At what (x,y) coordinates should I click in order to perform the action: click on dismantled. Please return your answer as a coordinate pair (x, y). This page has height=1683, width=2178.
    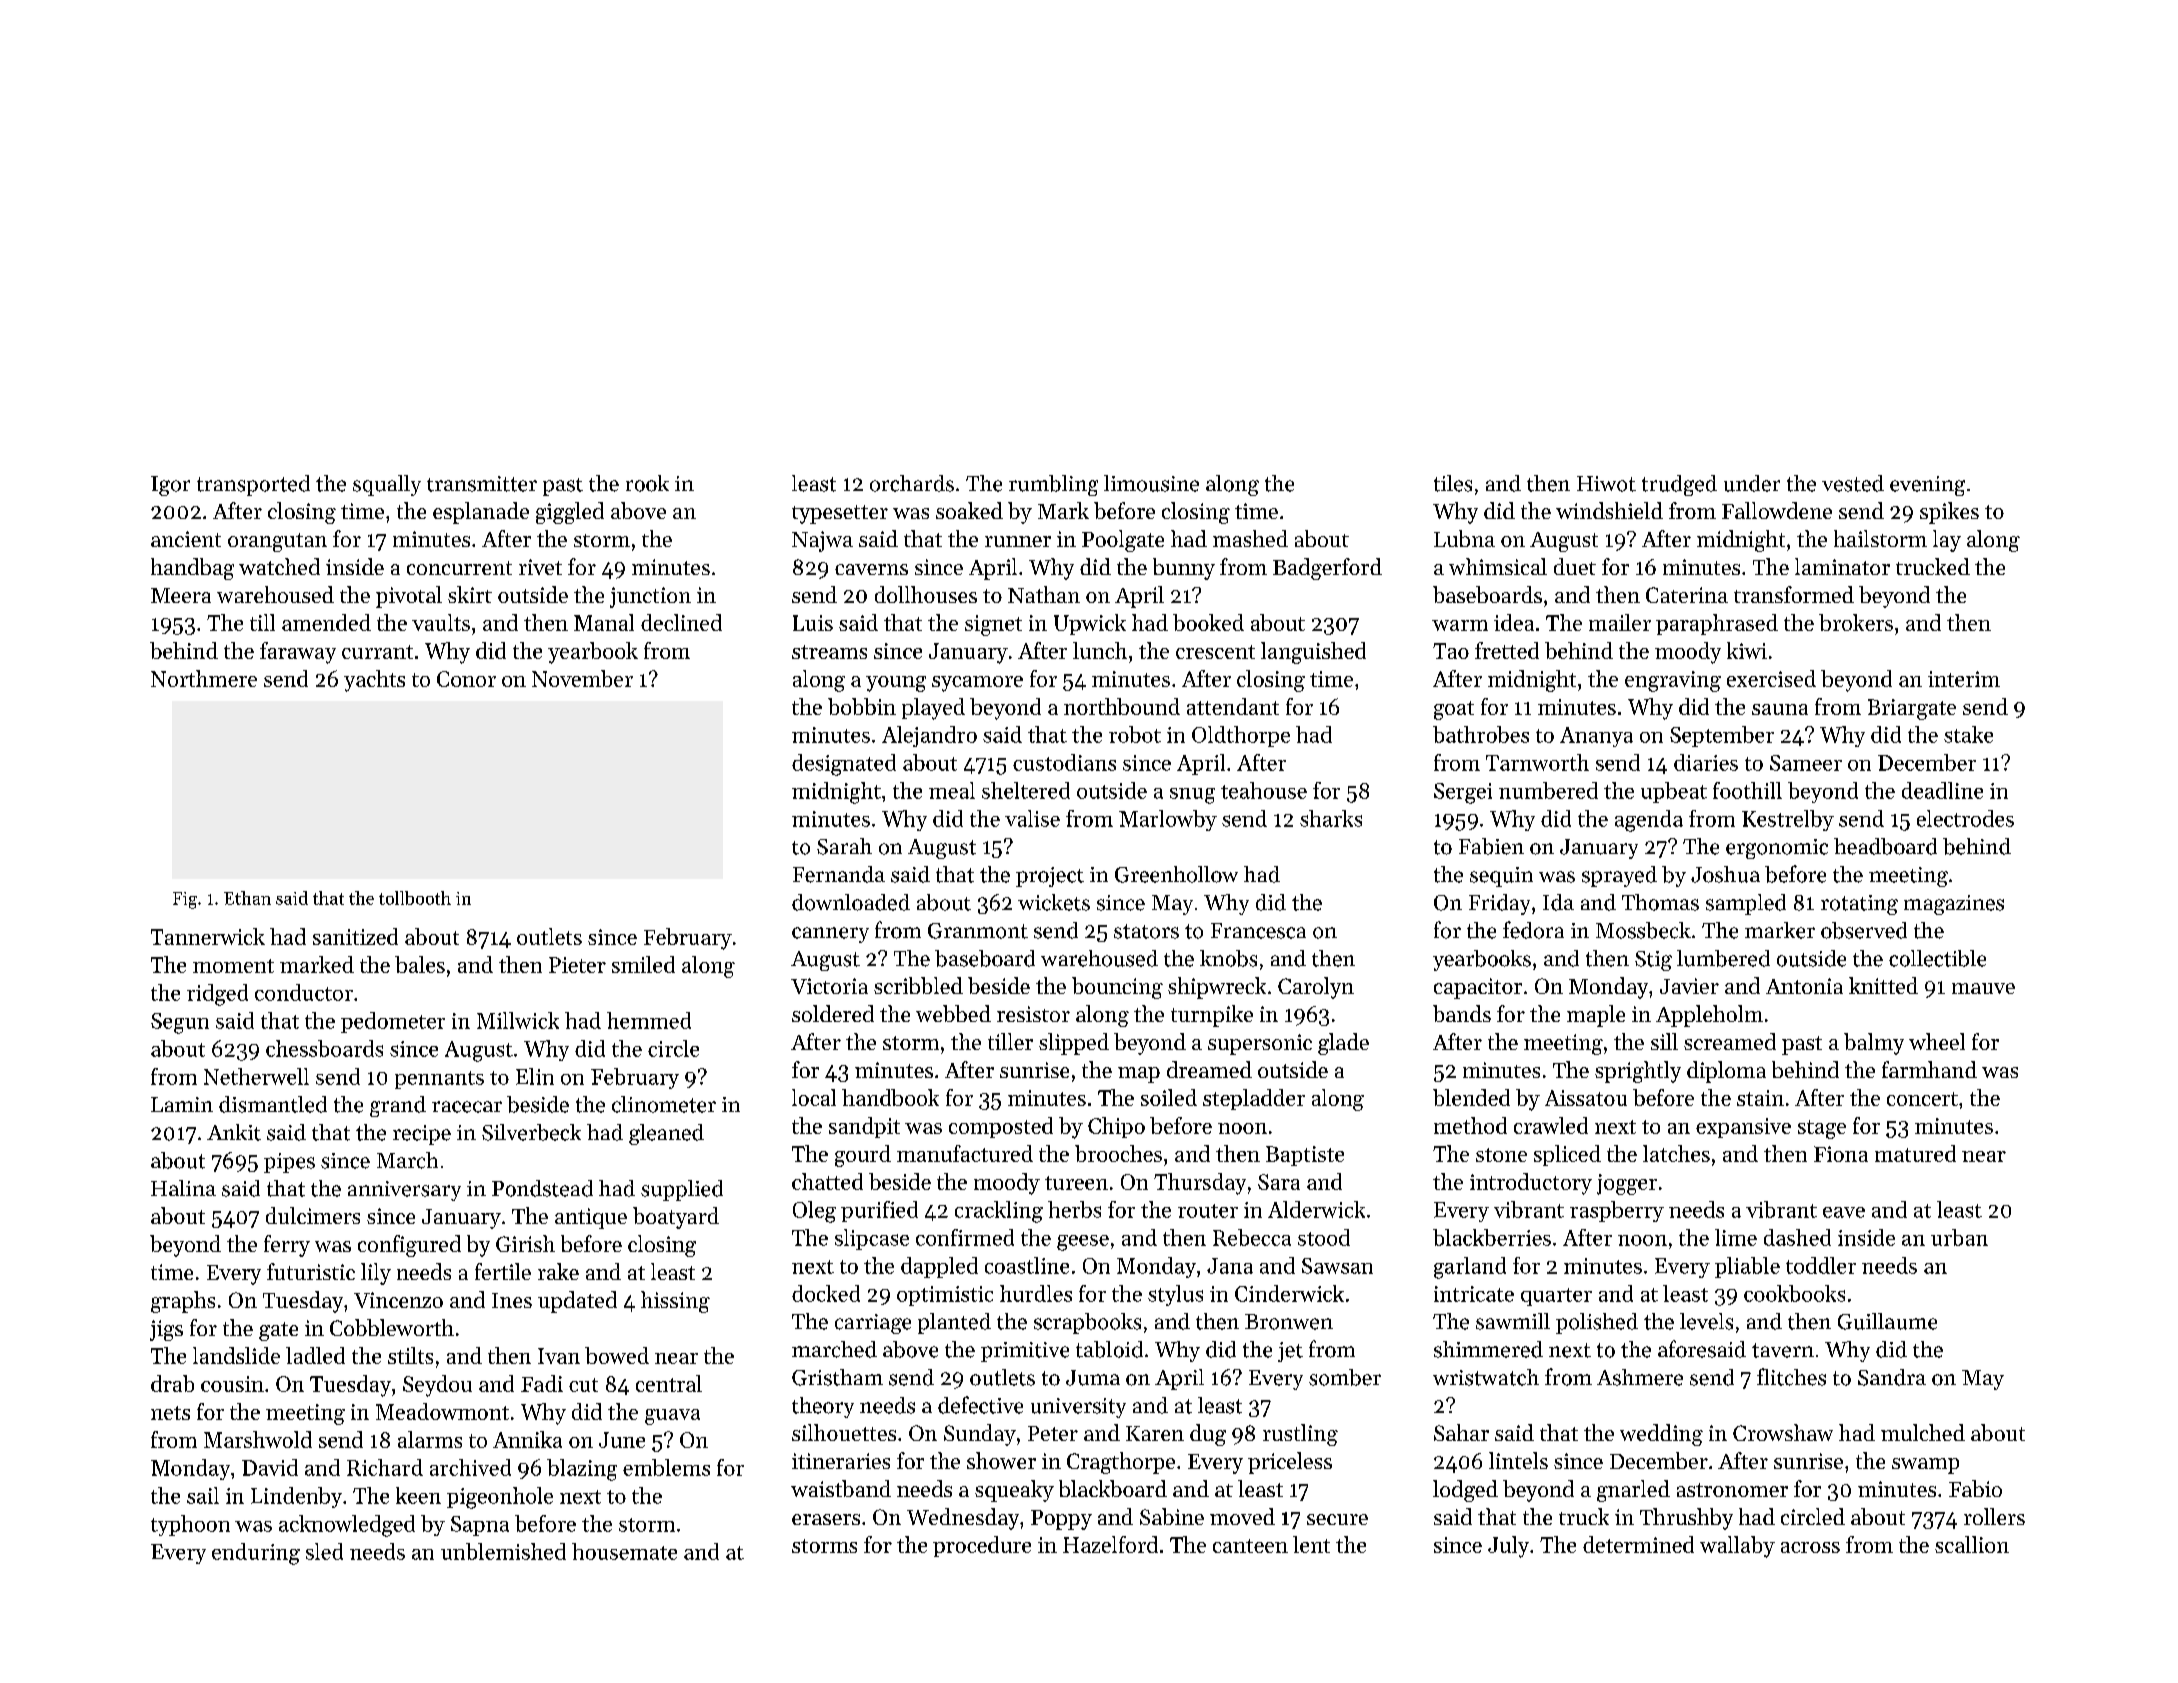
    Looking at the image, I should click on (273, 1104).
